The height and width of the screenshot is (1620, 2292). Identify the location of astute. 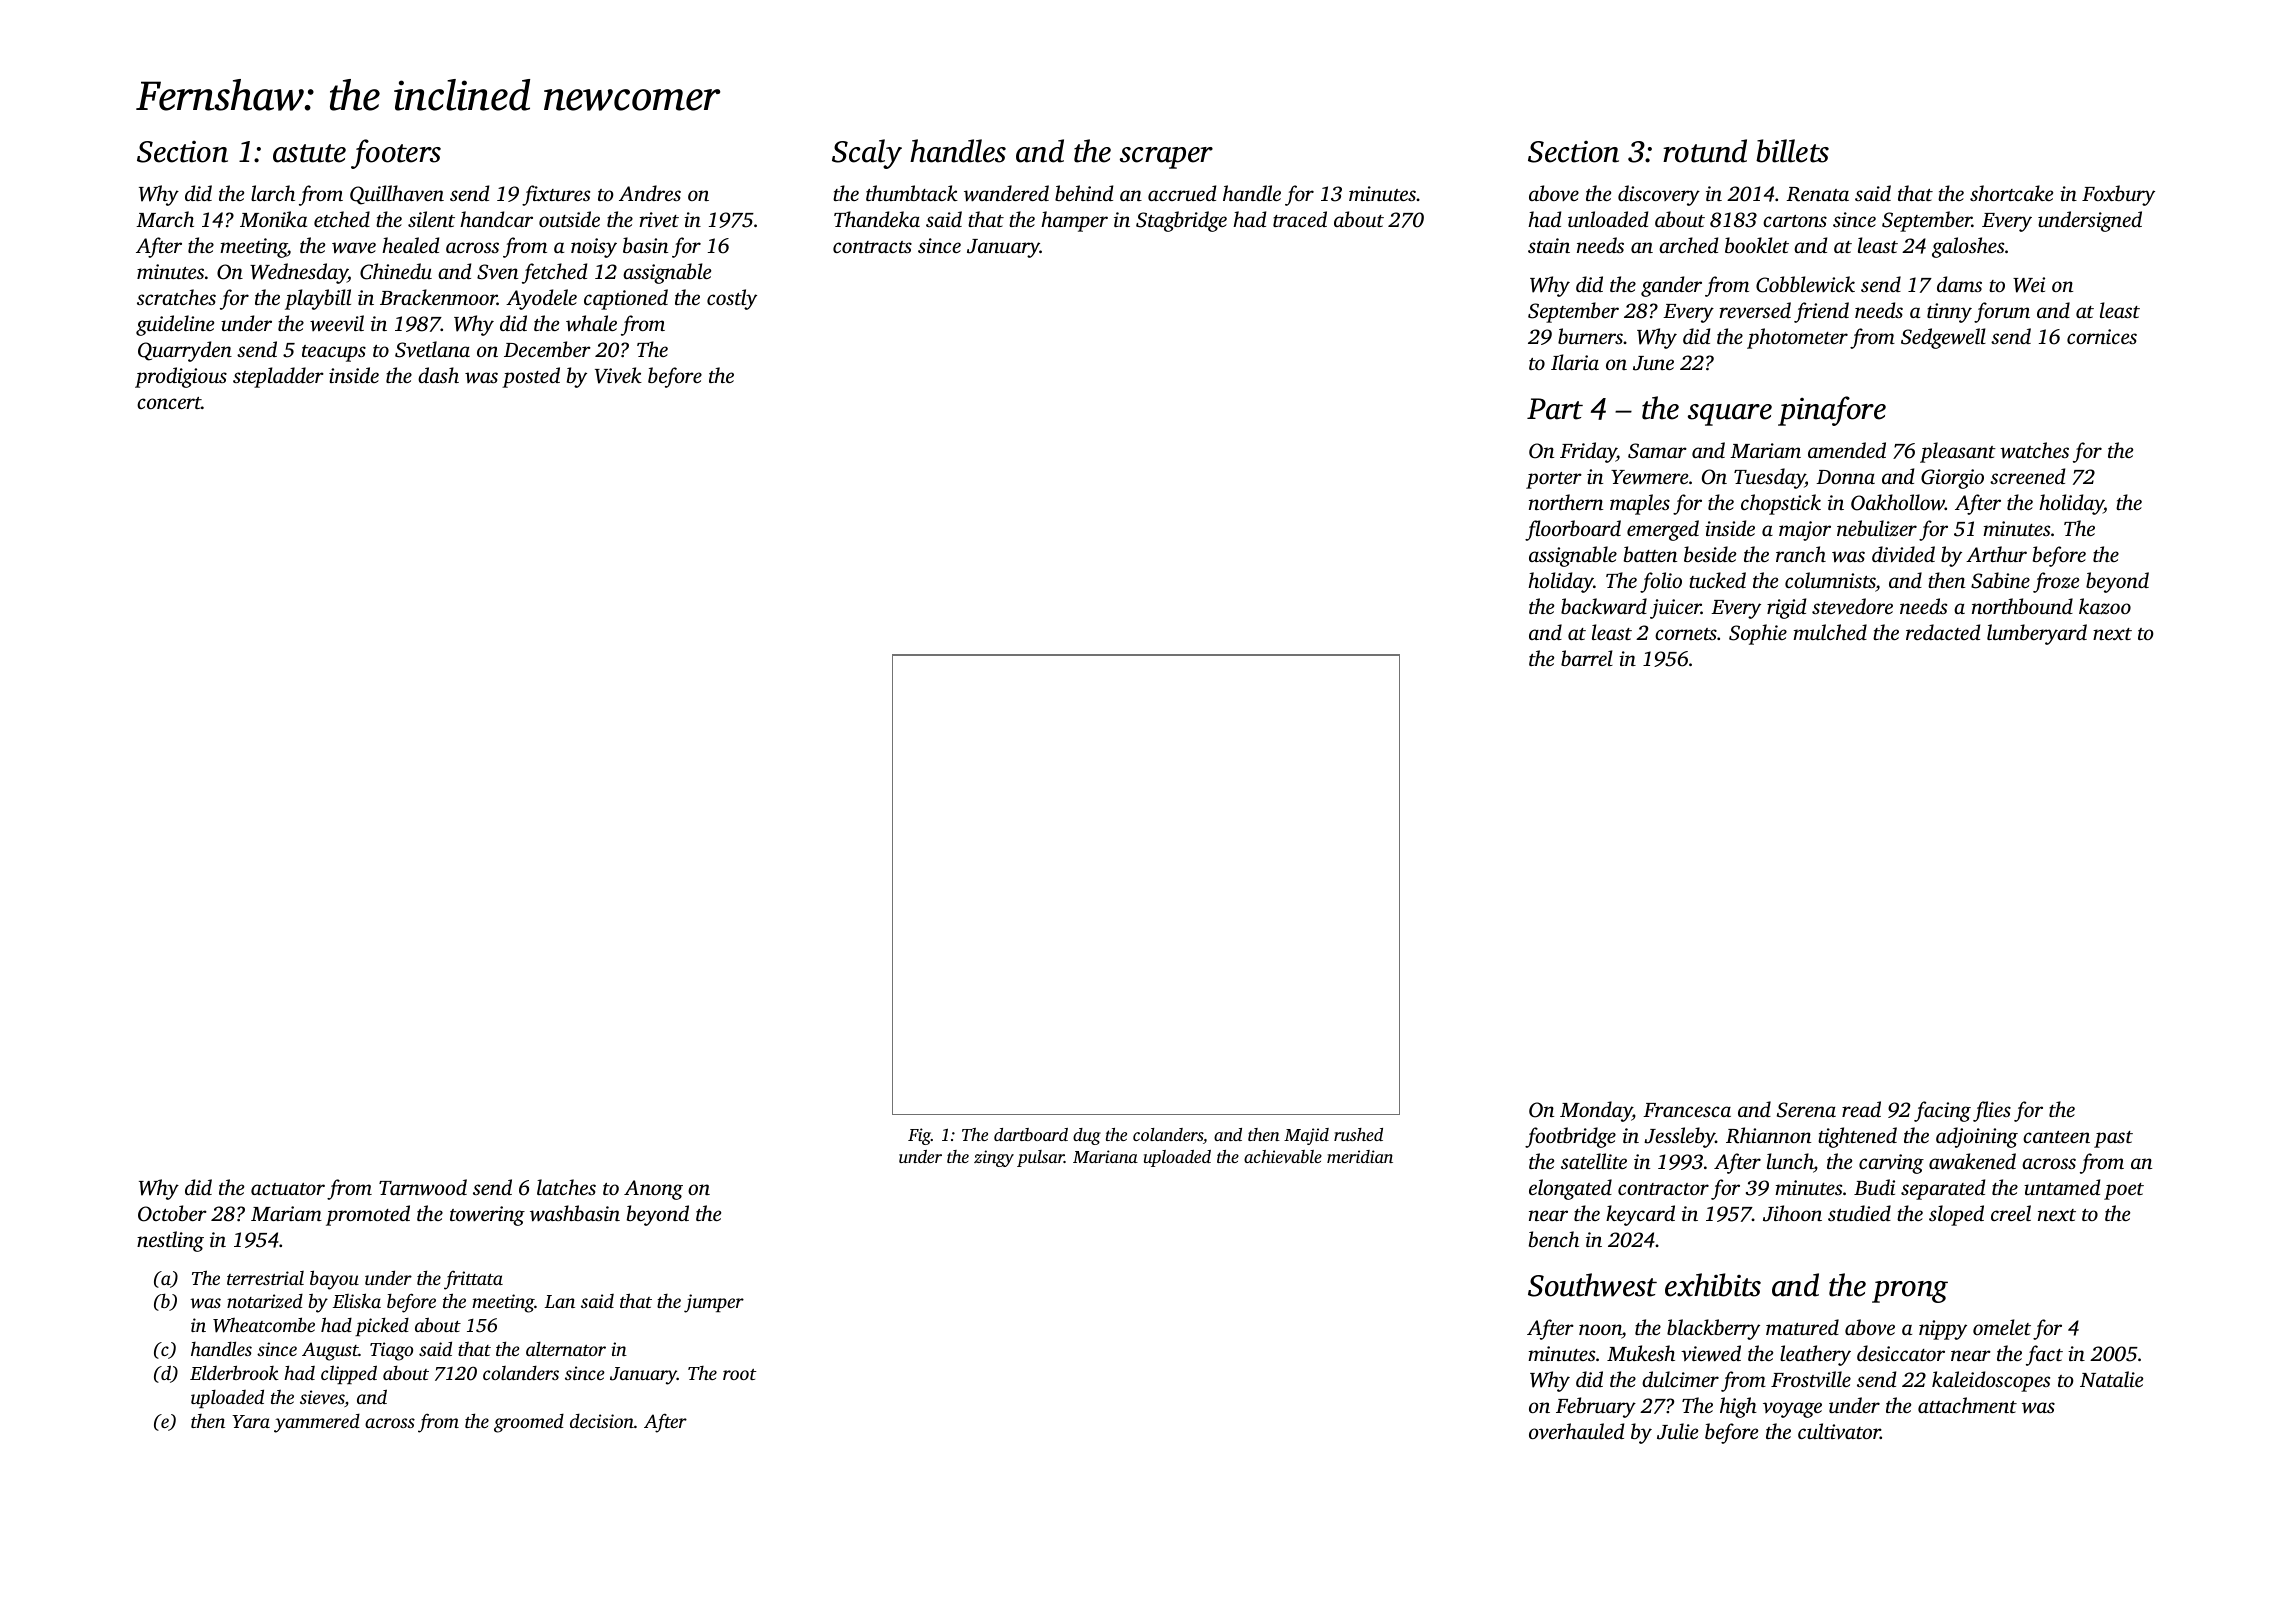
(309, 153).
